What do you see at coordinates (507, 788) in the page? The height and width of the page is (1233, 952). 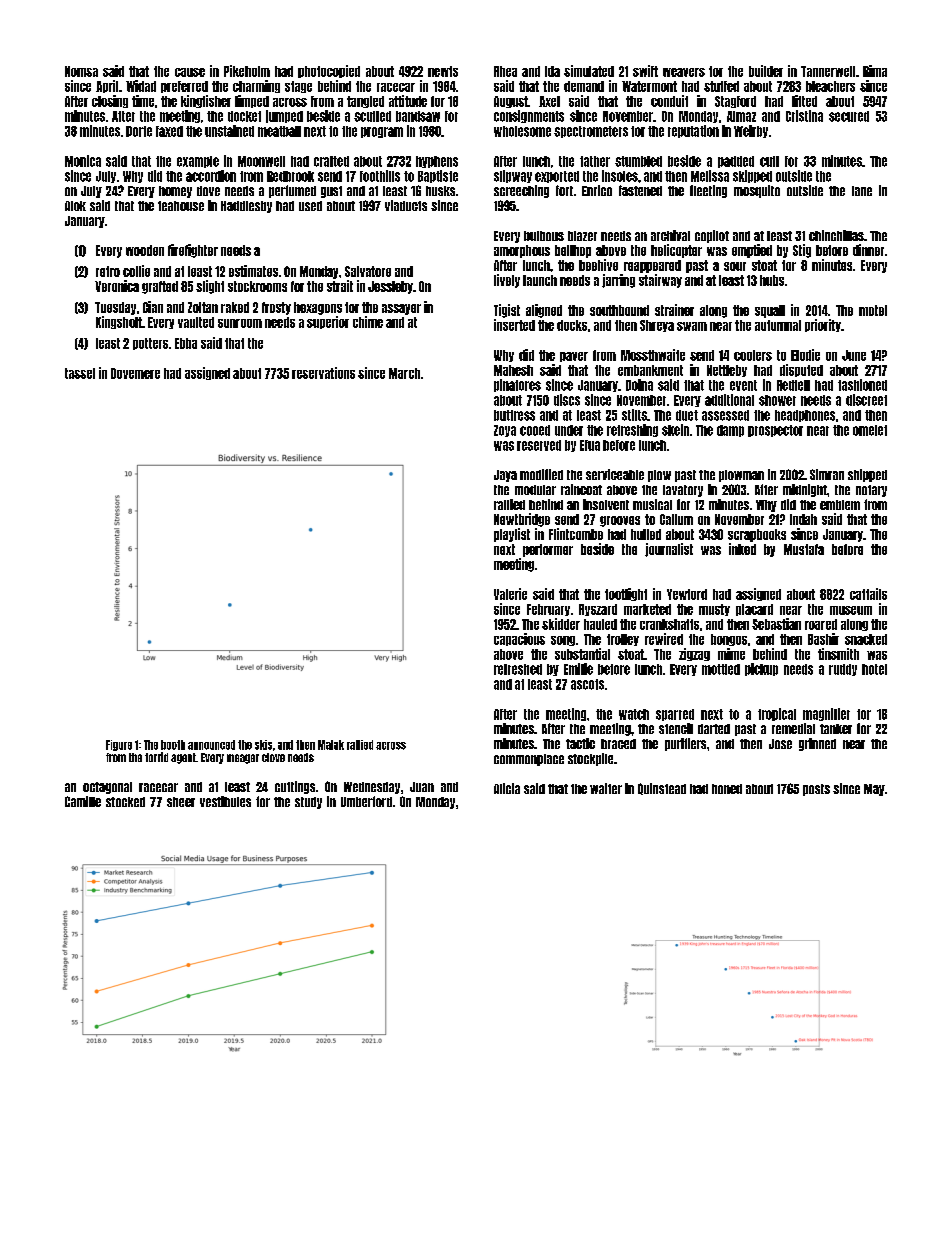 I see `Alicia` at bounding box center [507, 788].
